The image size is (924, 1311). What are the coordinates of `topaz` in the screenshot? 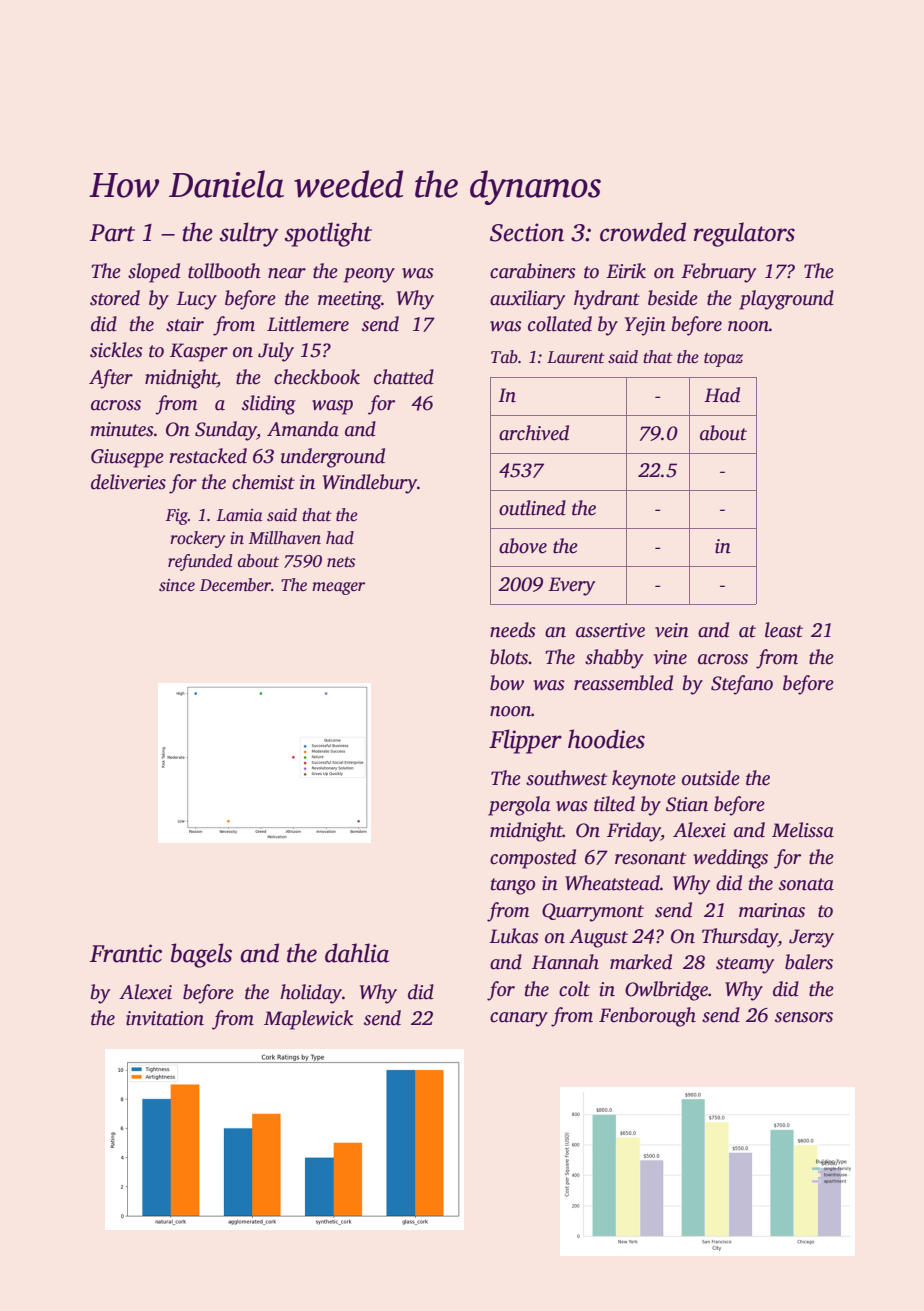 It's located at (723, 360).
